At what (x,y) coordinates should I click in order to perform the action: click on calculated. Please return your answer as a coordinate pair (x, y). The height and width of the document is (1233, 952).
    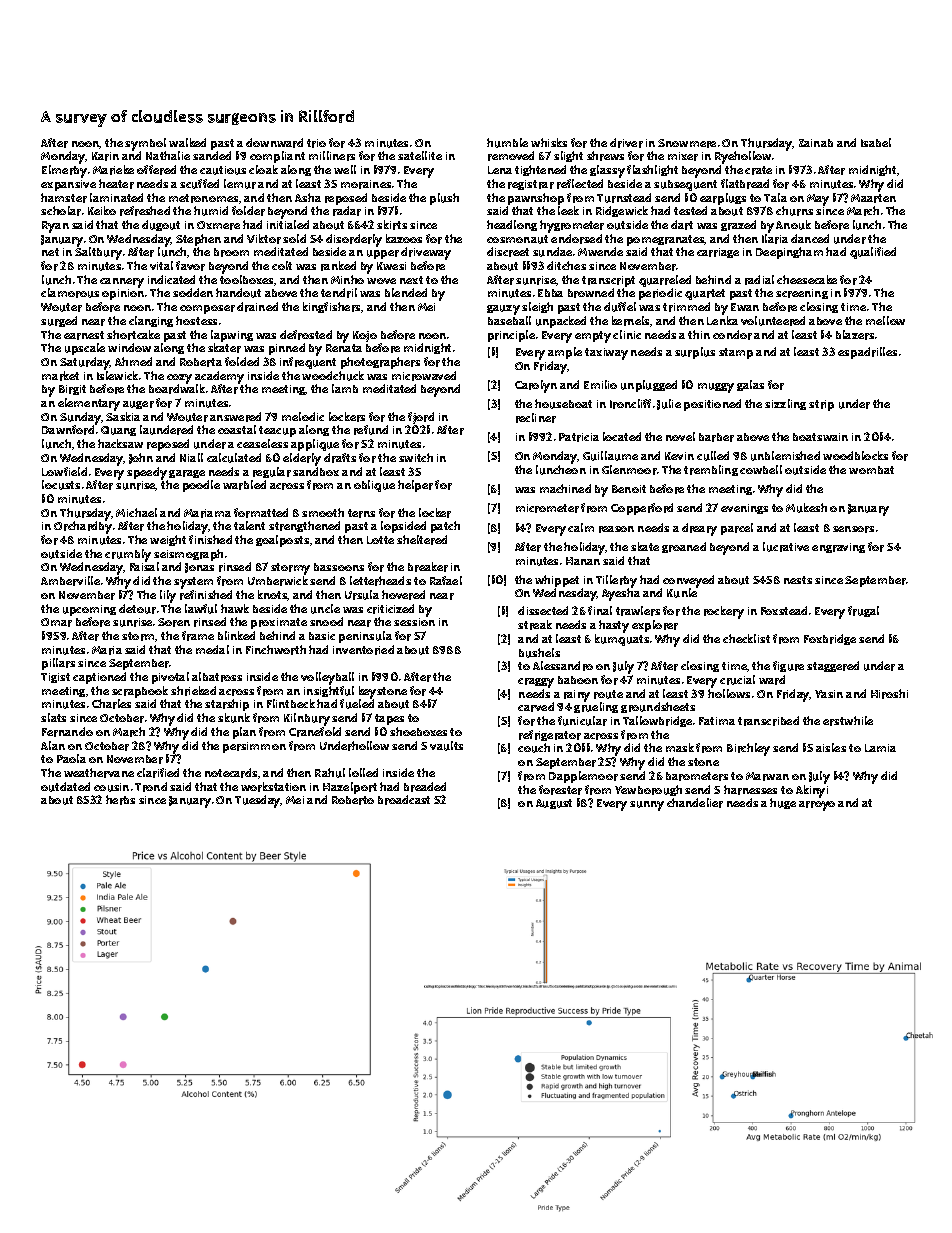
    Looking at the image, I should click on (234, 458).
